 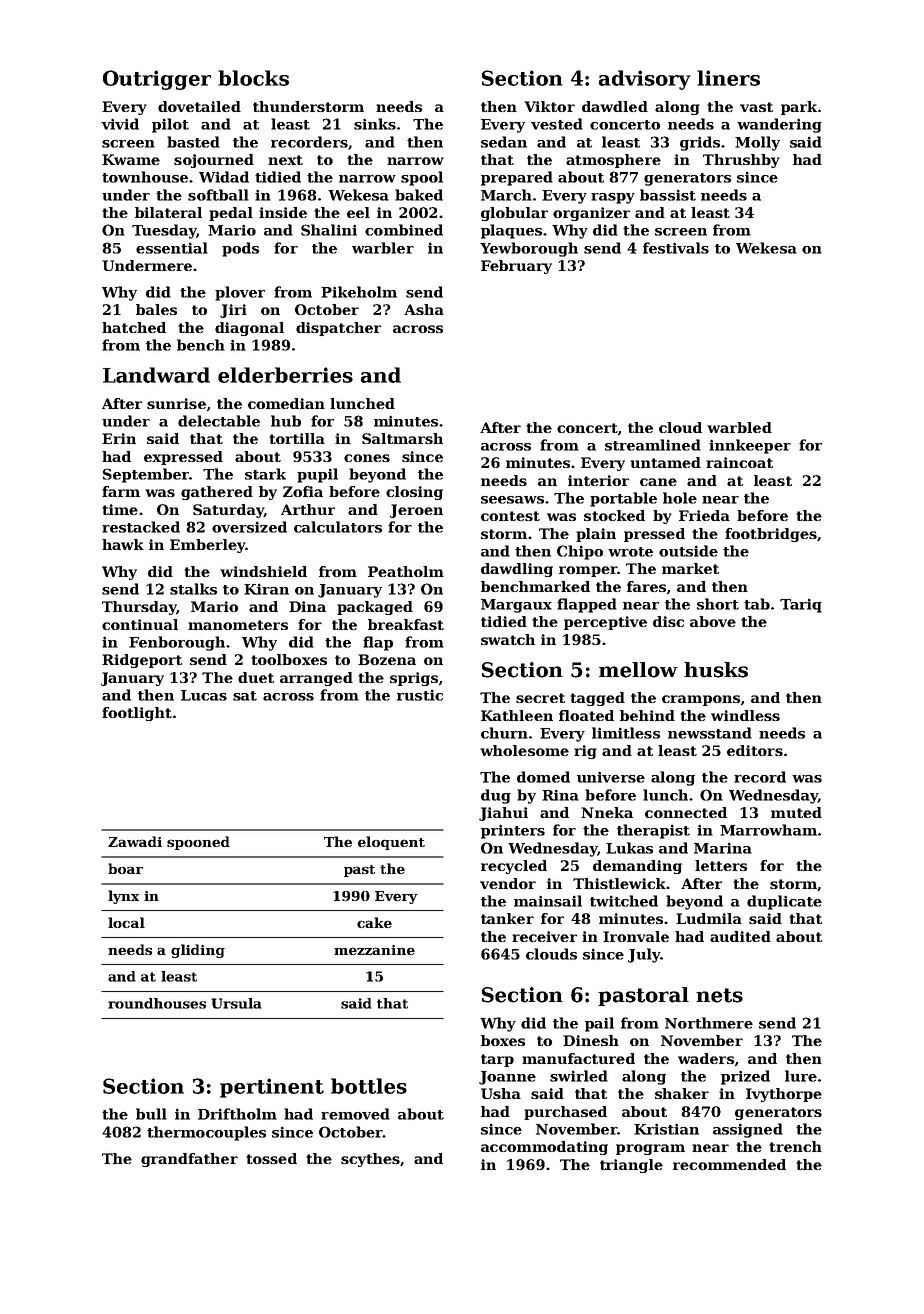 I want to click on sunrise, so click(x=176, y=403).
